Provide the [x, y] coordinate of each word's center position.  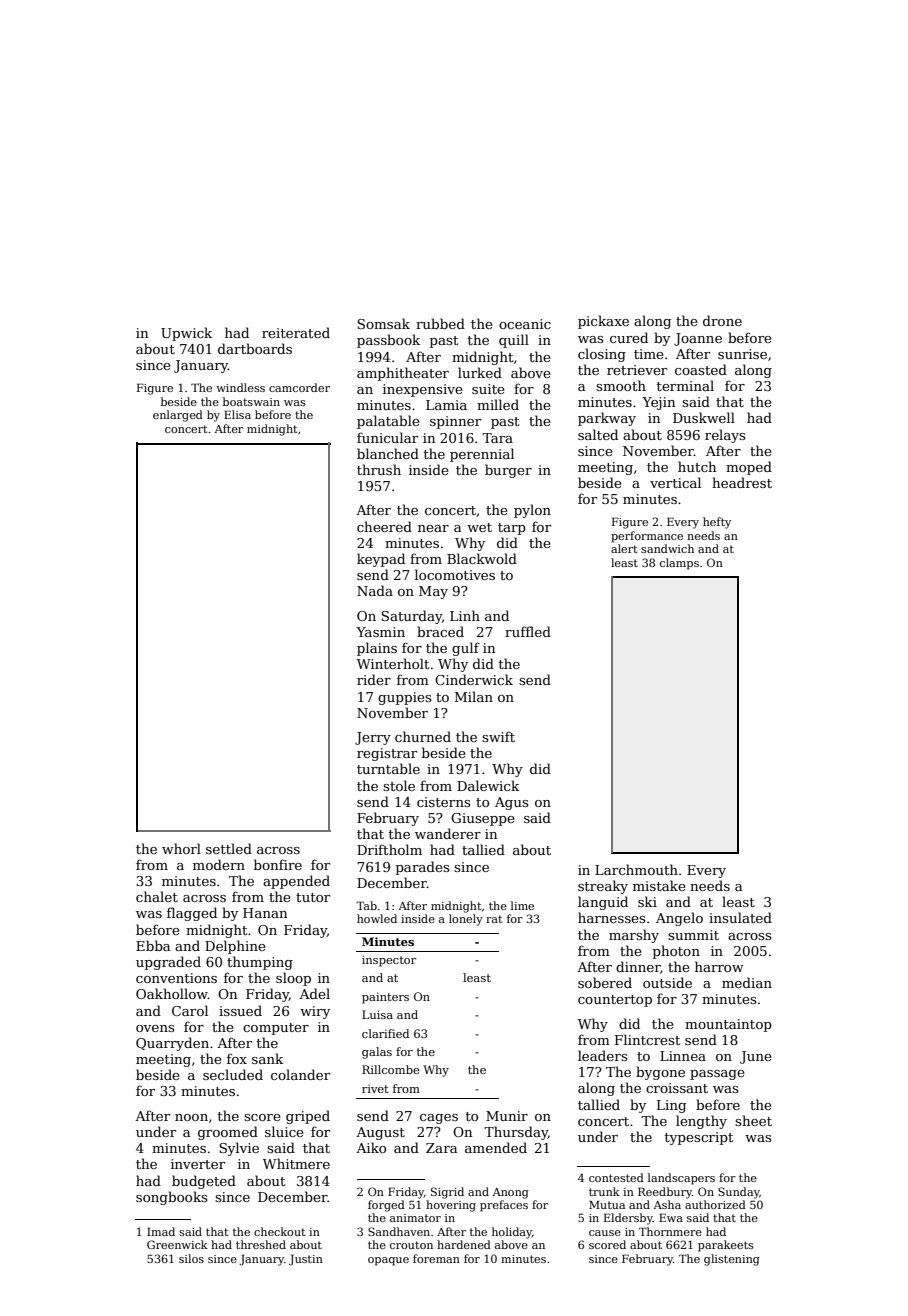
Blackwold [482, 558]
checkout [279, 1231]
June [756, 1057]
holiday [512, 1233]
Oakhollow [172, 993]
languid [603, 903]
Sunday [739, 1193]
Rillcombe [391, 1069]
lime [522, 905]
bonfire [278, 864]
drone [722, 320]
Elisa [237, 414]
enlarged [178, 416]
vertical [675, 482]
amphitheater [403, 374]
